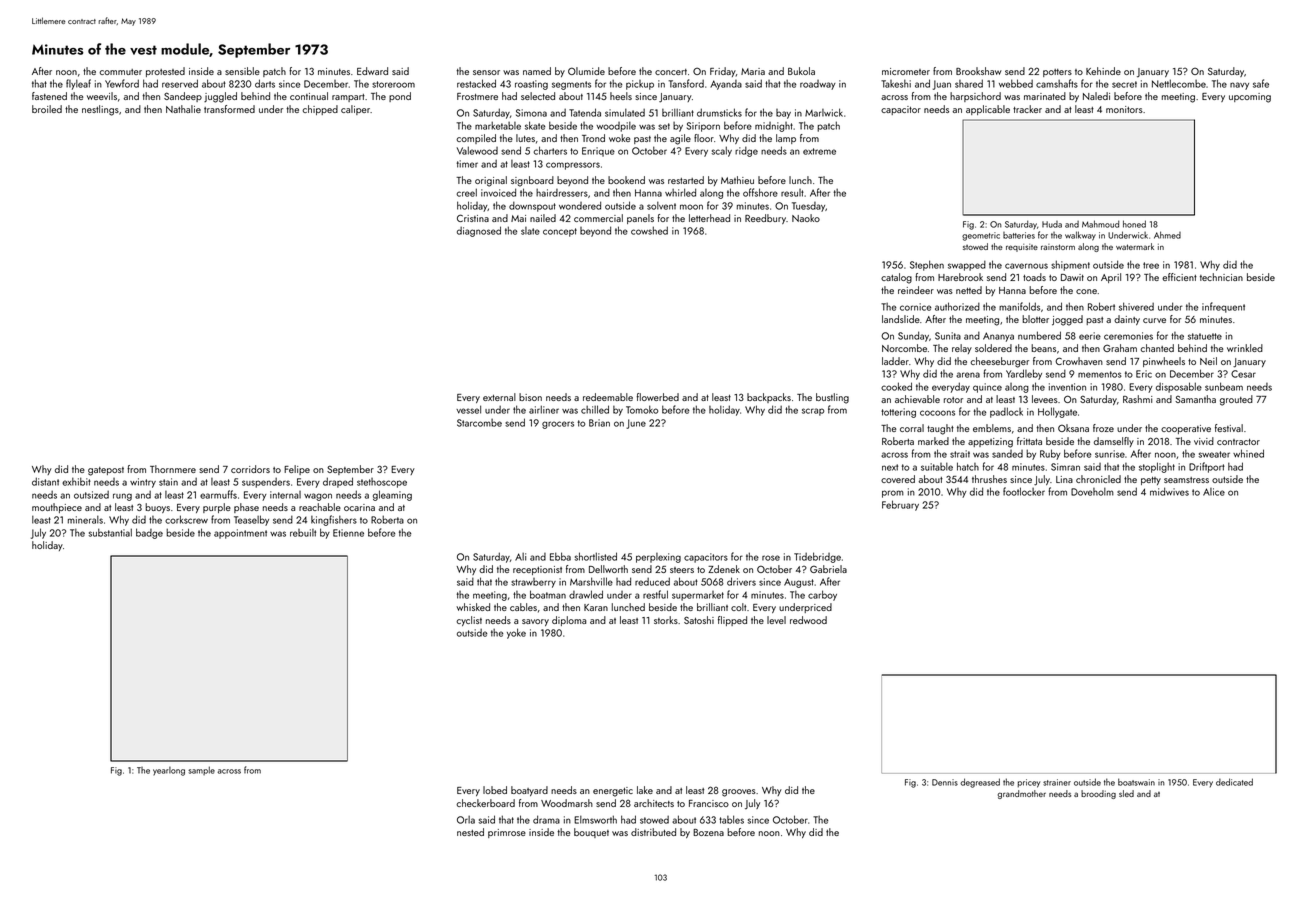 This page has height=924, width=1308. What do you see at coordinates (479, 423) in the page?
I see `Starcombe` at bounding box center [479, 423].
